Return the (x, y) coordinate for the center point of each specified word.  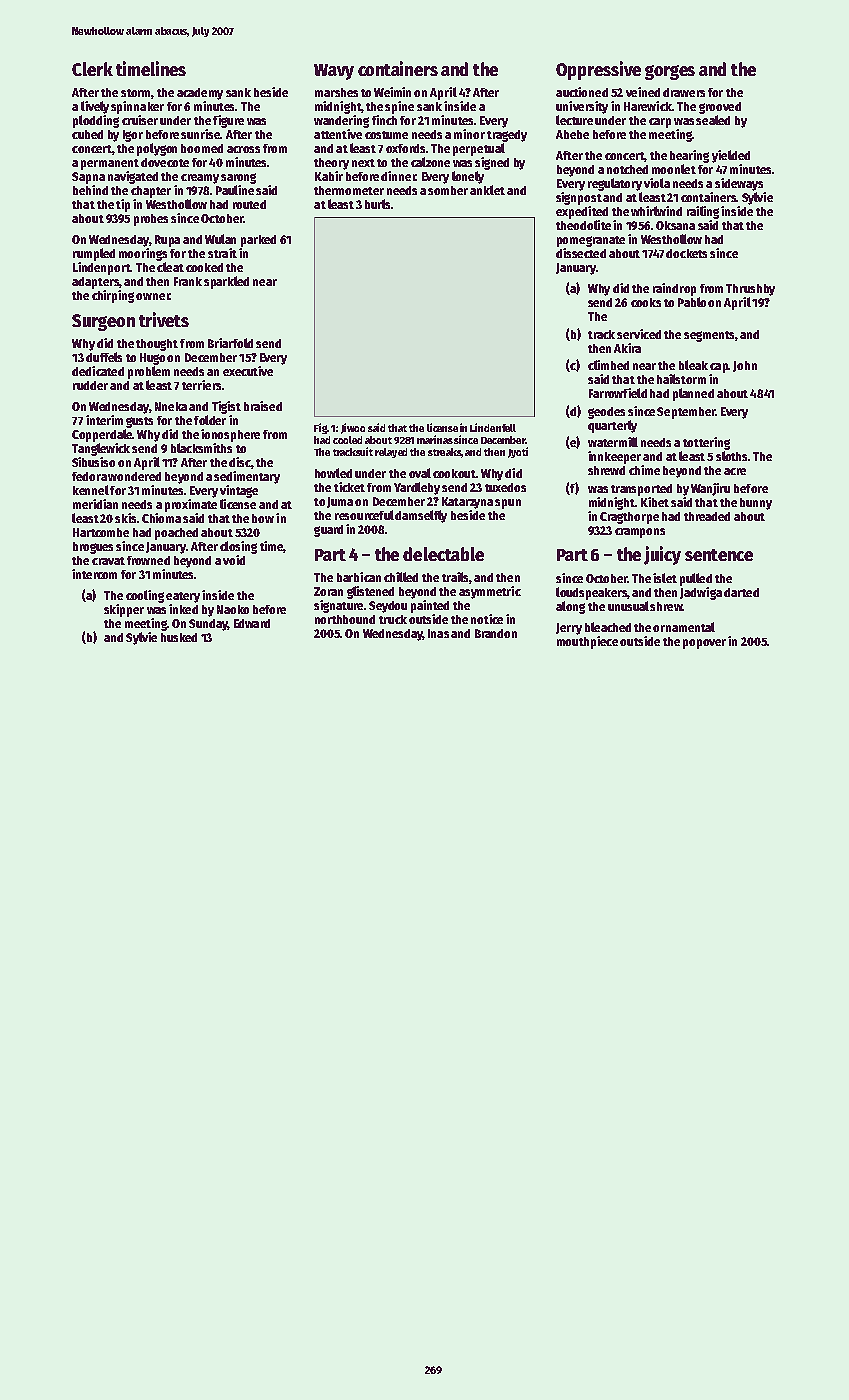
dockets (686, 253)
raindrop (674, 289)
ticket (349, 487)
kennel (91, 490)
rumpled (94, 254)
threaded (707, 516)
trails (455, 577)
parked (258, 241)
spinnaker (137, 107)
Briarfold (230, 343)
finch (384, 120)
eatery (183, 597)
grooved (720, 108)
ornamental (684, 627)
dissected (581, 253)
